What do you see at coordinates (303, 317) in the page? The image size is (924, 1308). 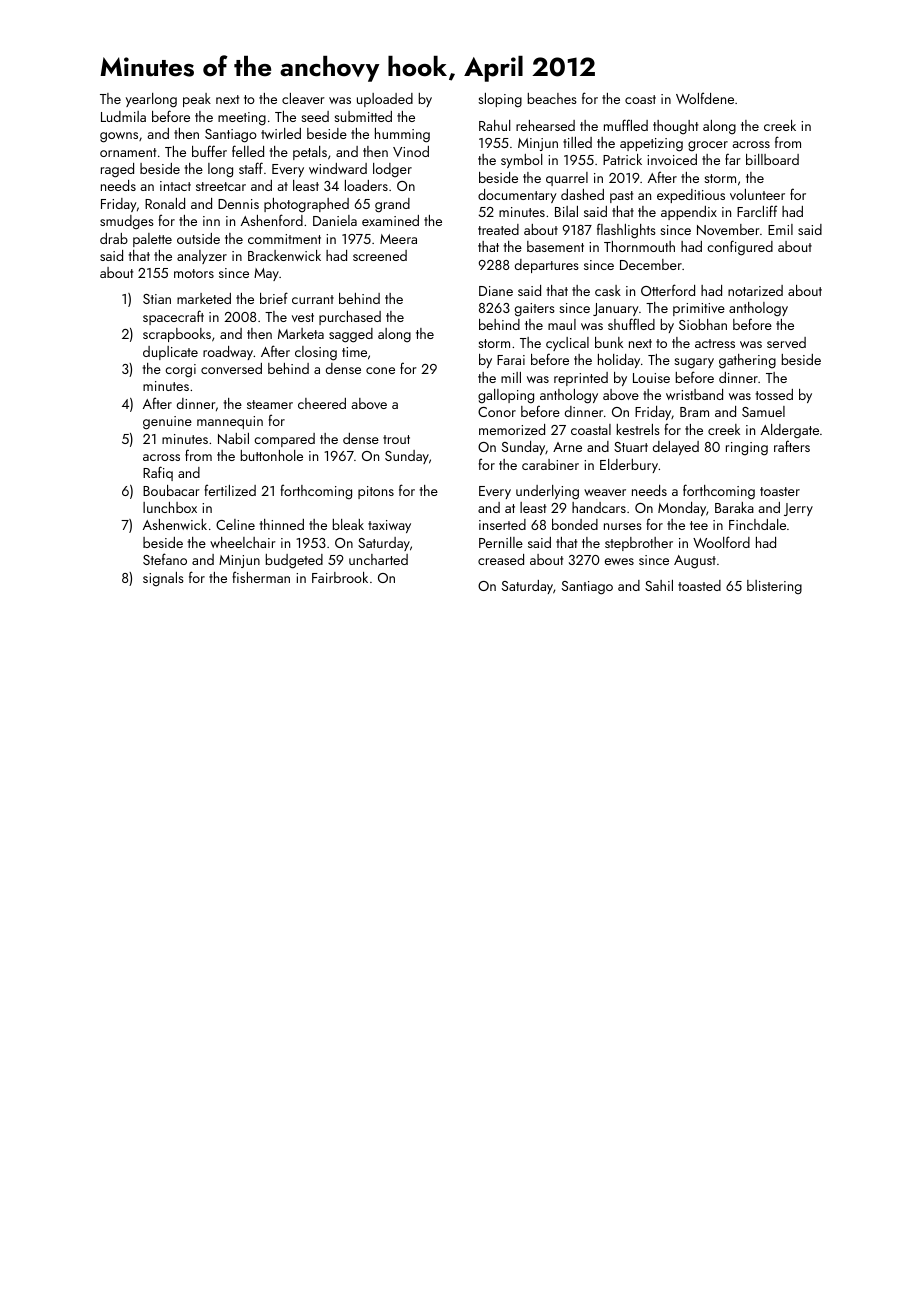 I see `vest` at bounding box center [303, 317].
